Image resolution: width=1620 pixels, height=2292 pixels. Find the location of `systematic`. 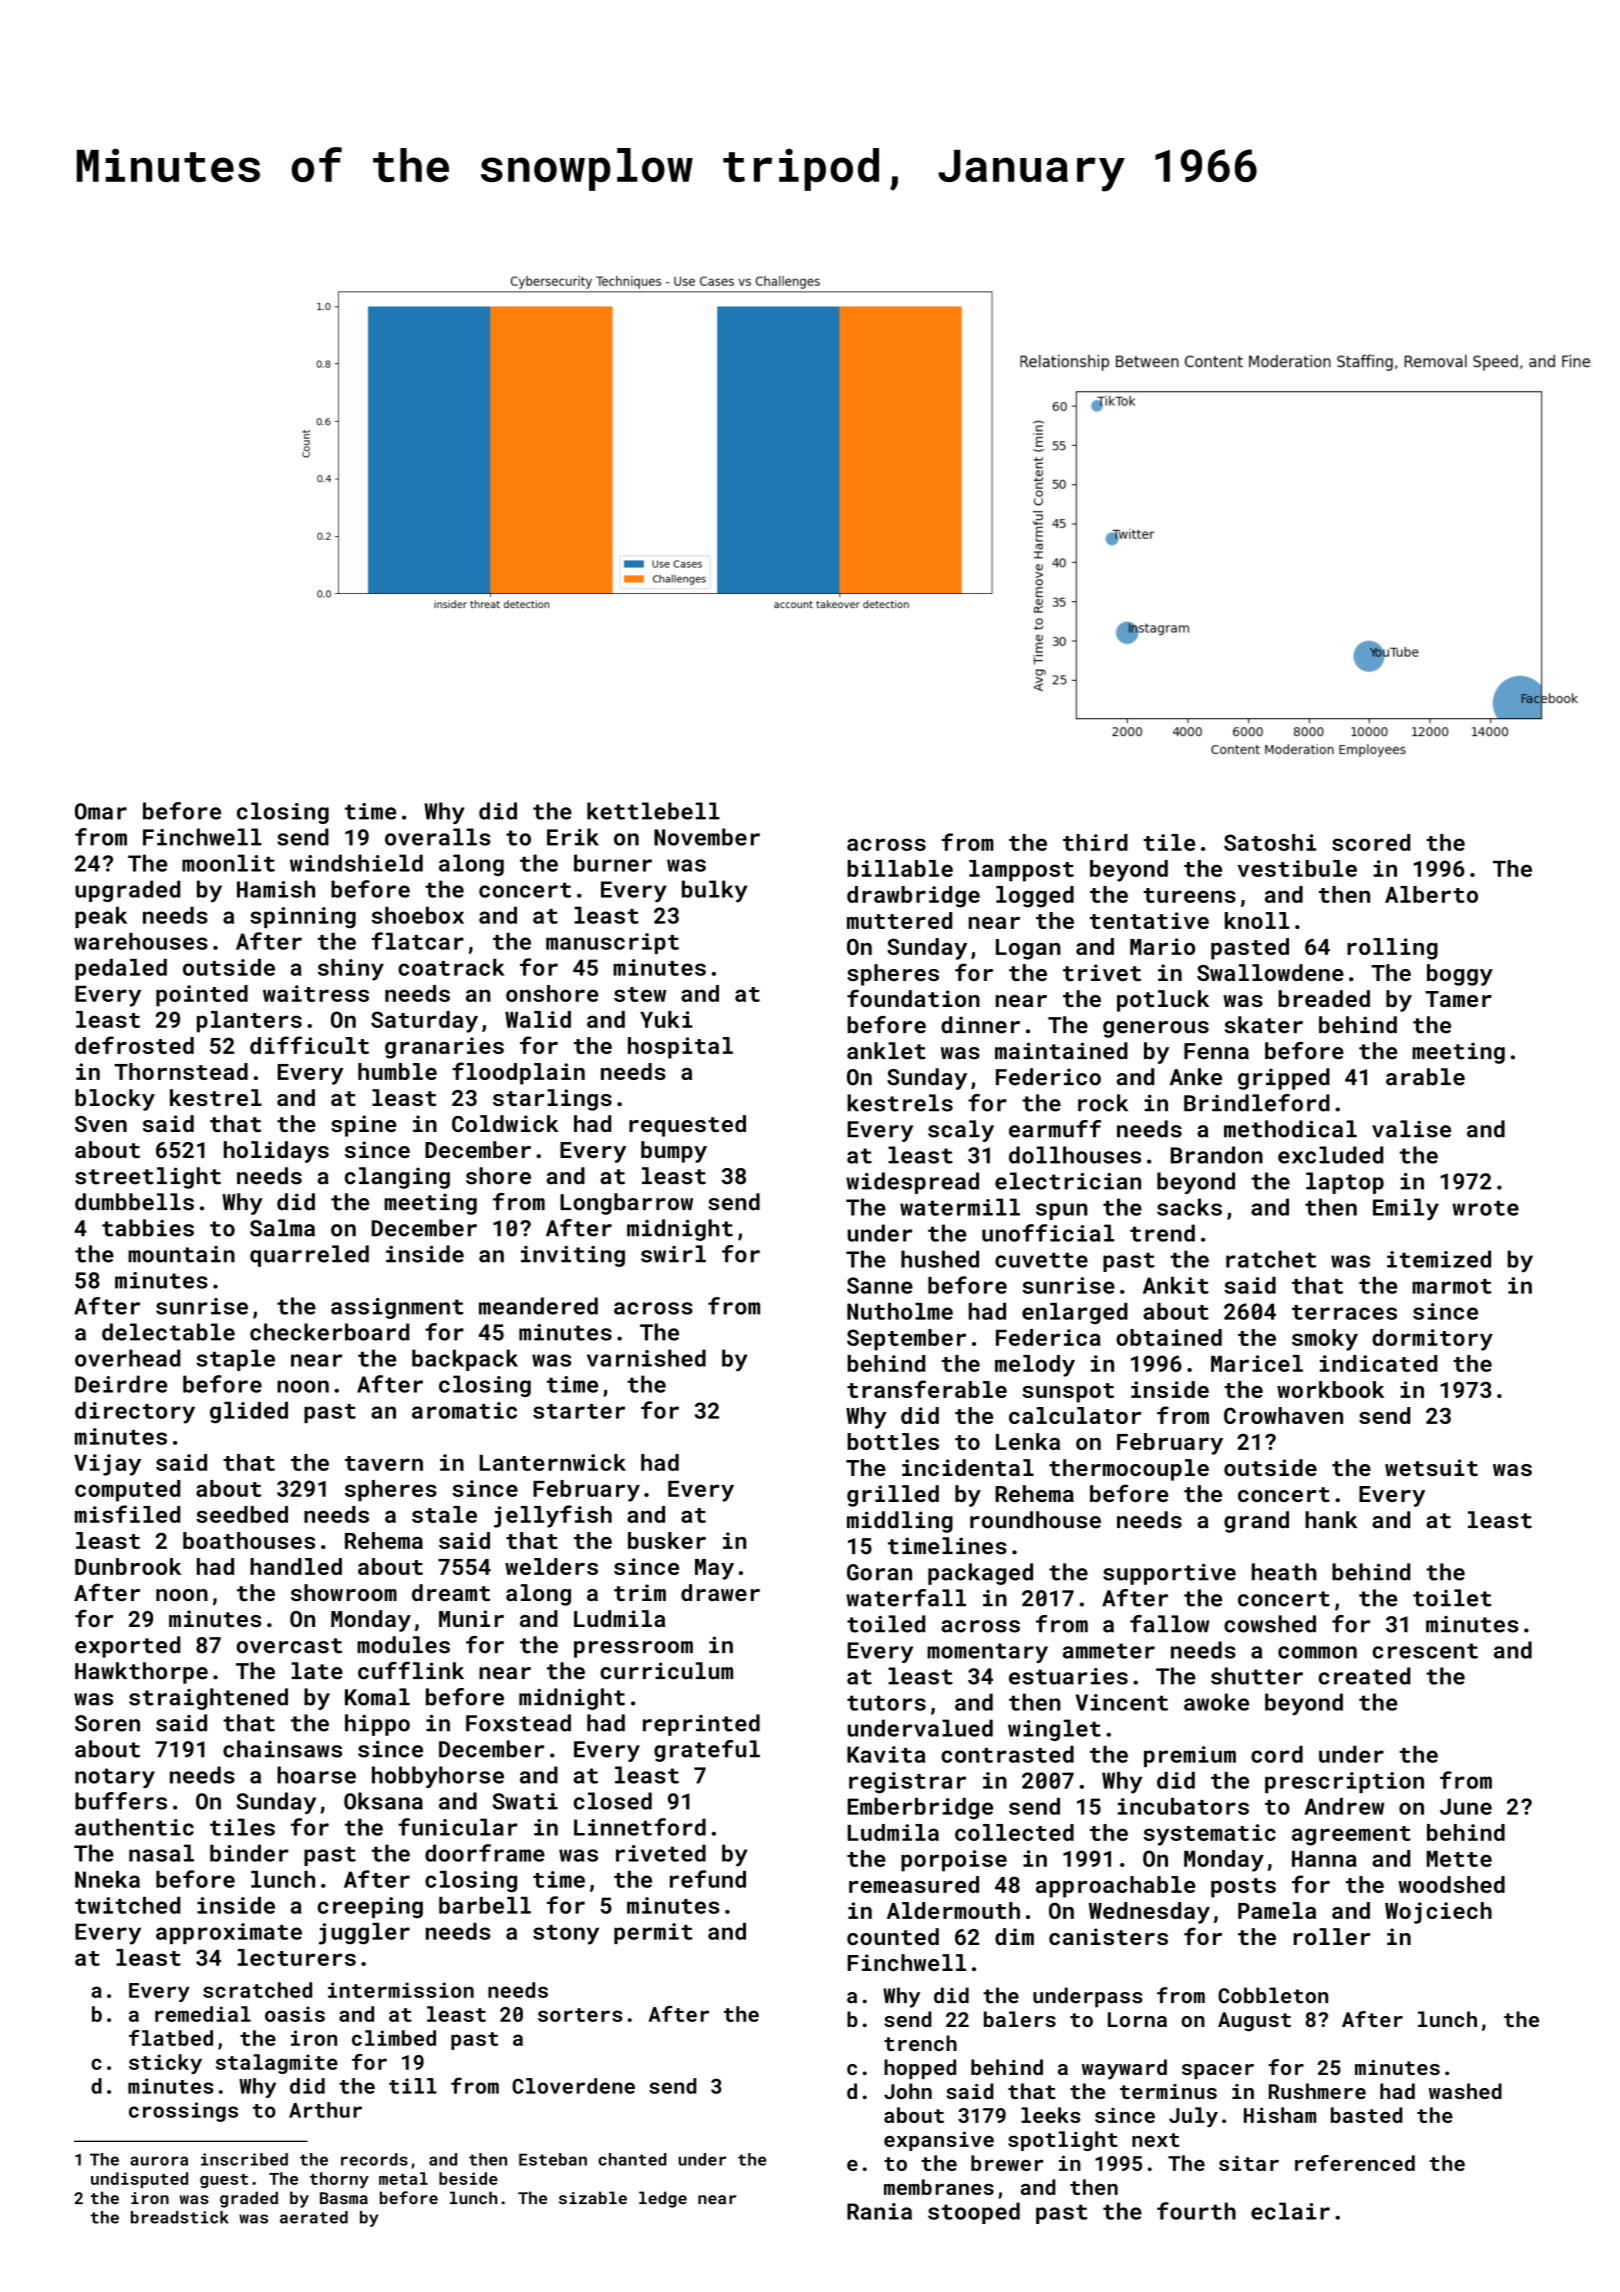

systematic is located at coordinates (1210, 1835).
